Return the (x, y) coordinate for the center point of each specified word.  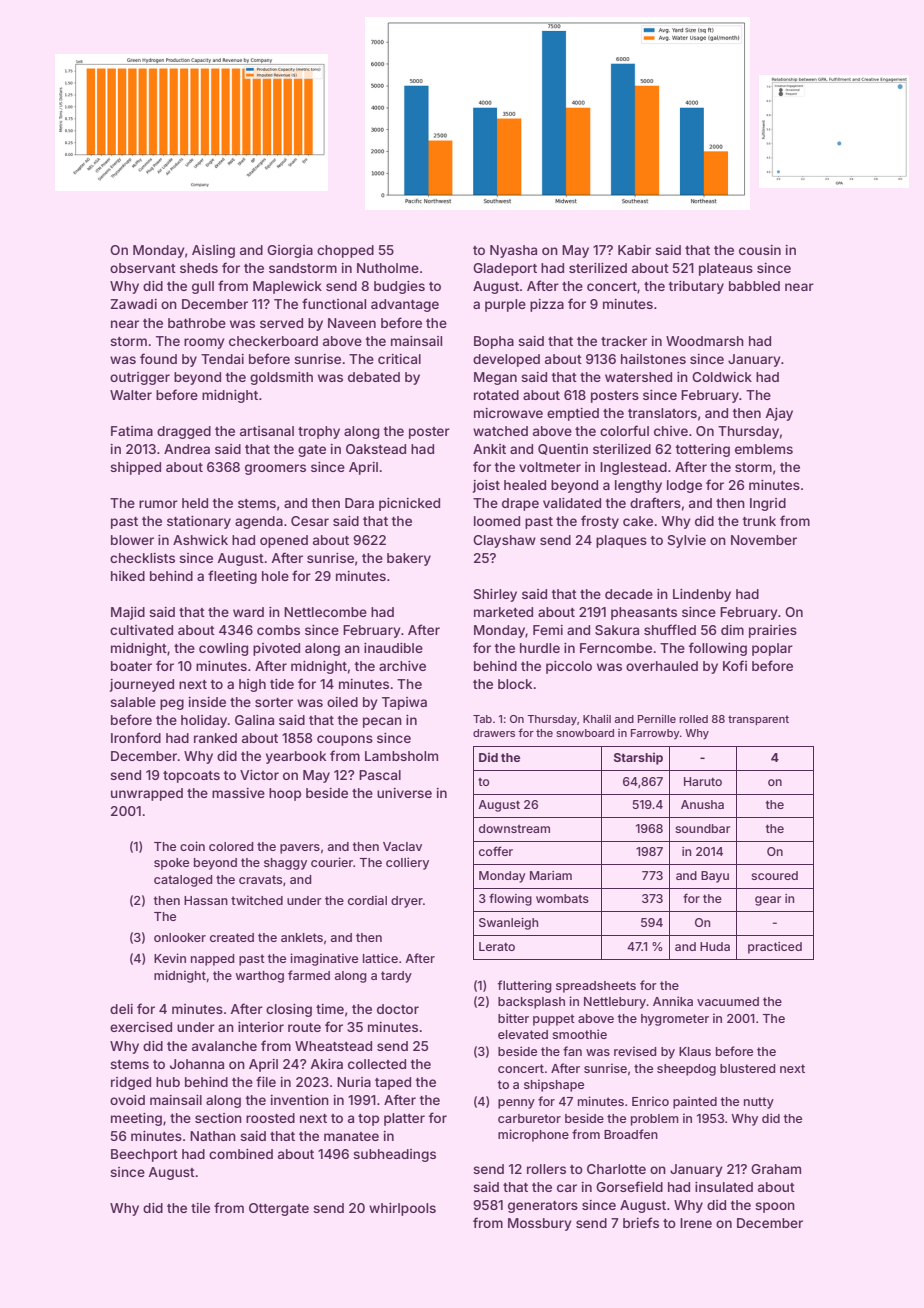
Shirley (495, 595)
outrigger (140, 378)
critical (399, 359)
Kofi (735, 665)
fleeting (232, 577)
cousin (760, 250)
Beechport (144, 1155)
